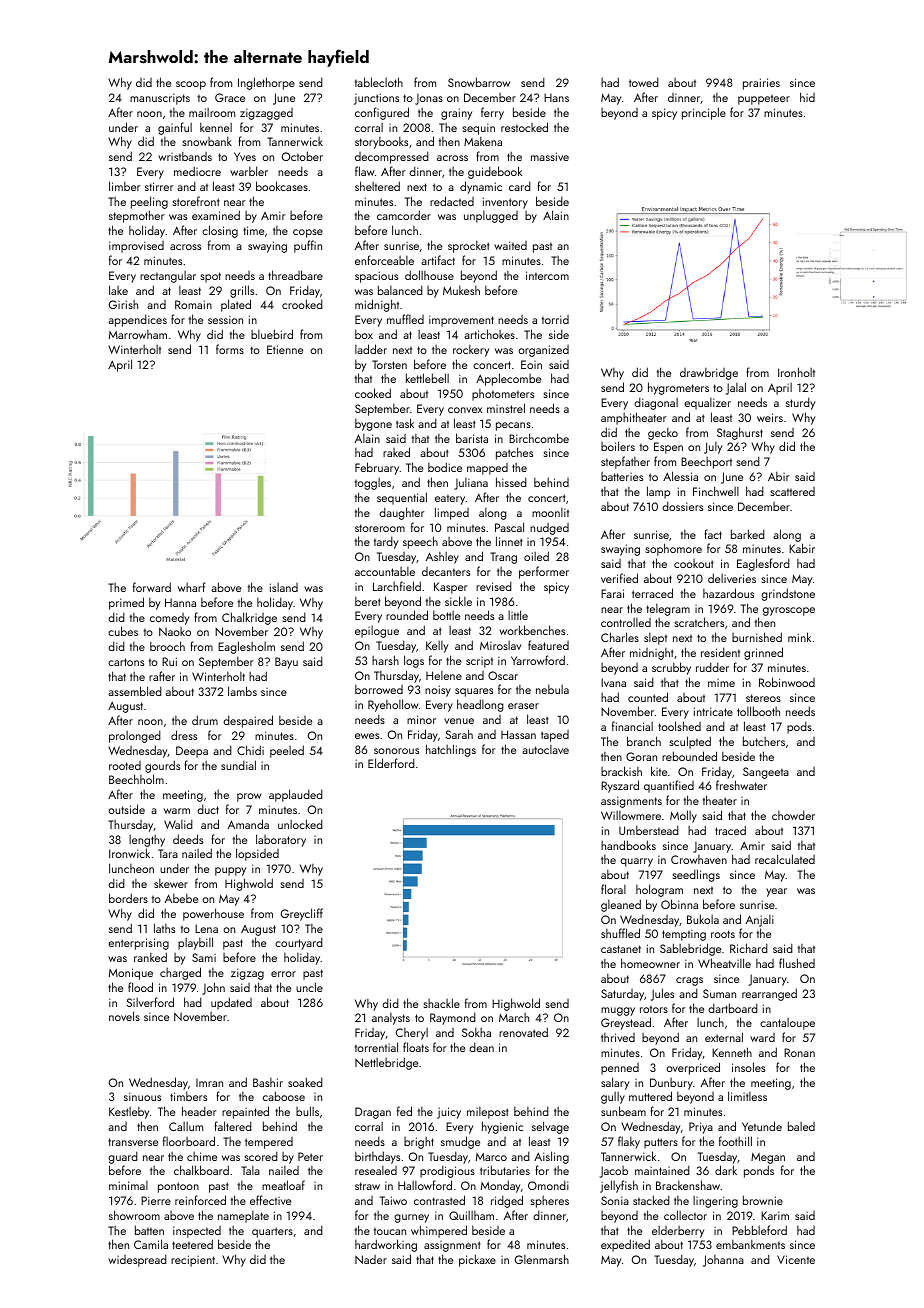  What do you see at coordinates (452, 513) in the document?
I see `limped` at bounding box center [452, 513].
